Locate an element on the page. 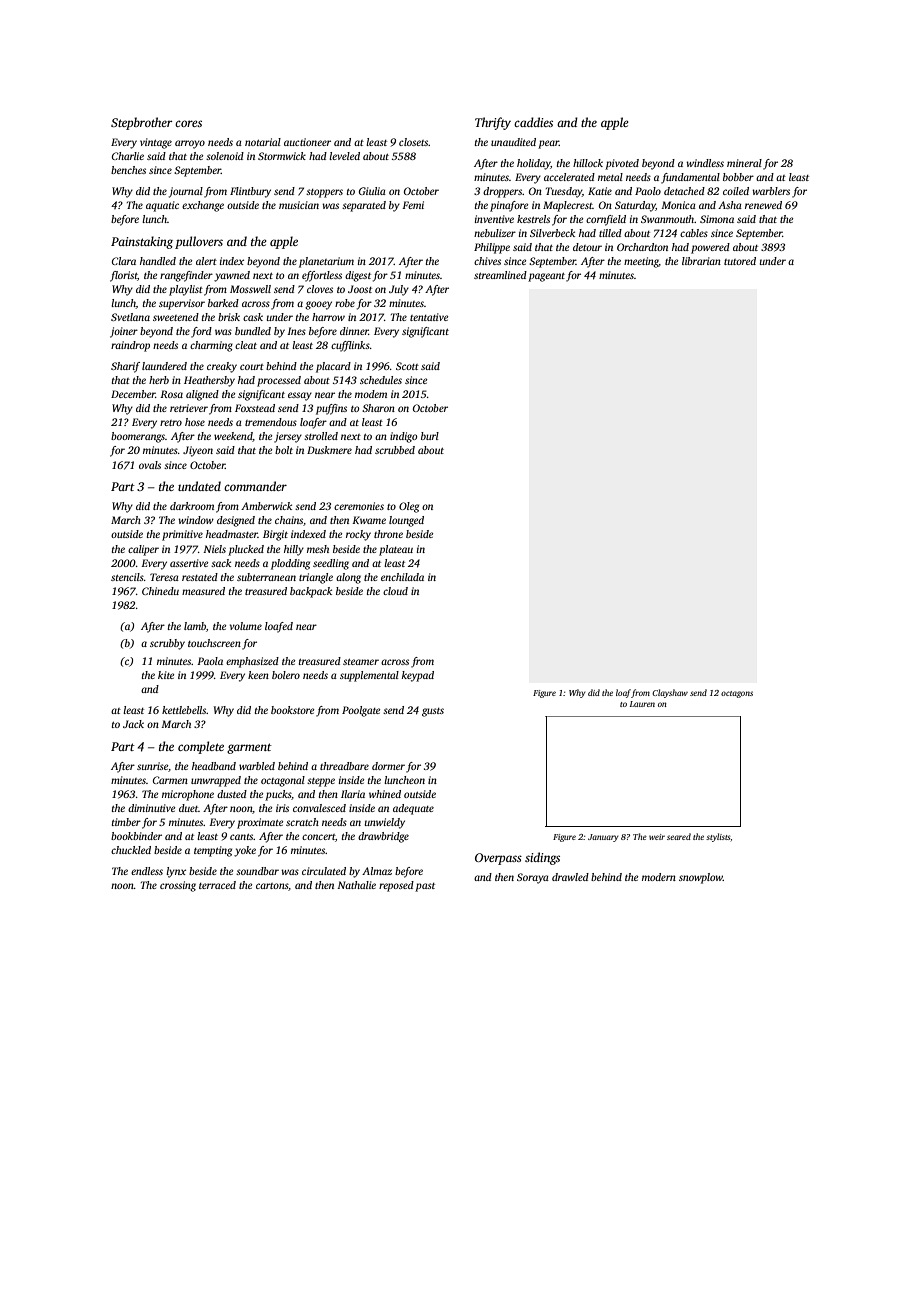 The width and height of the document is (924, 1308). caddies is located at coordinates (533, 122).
